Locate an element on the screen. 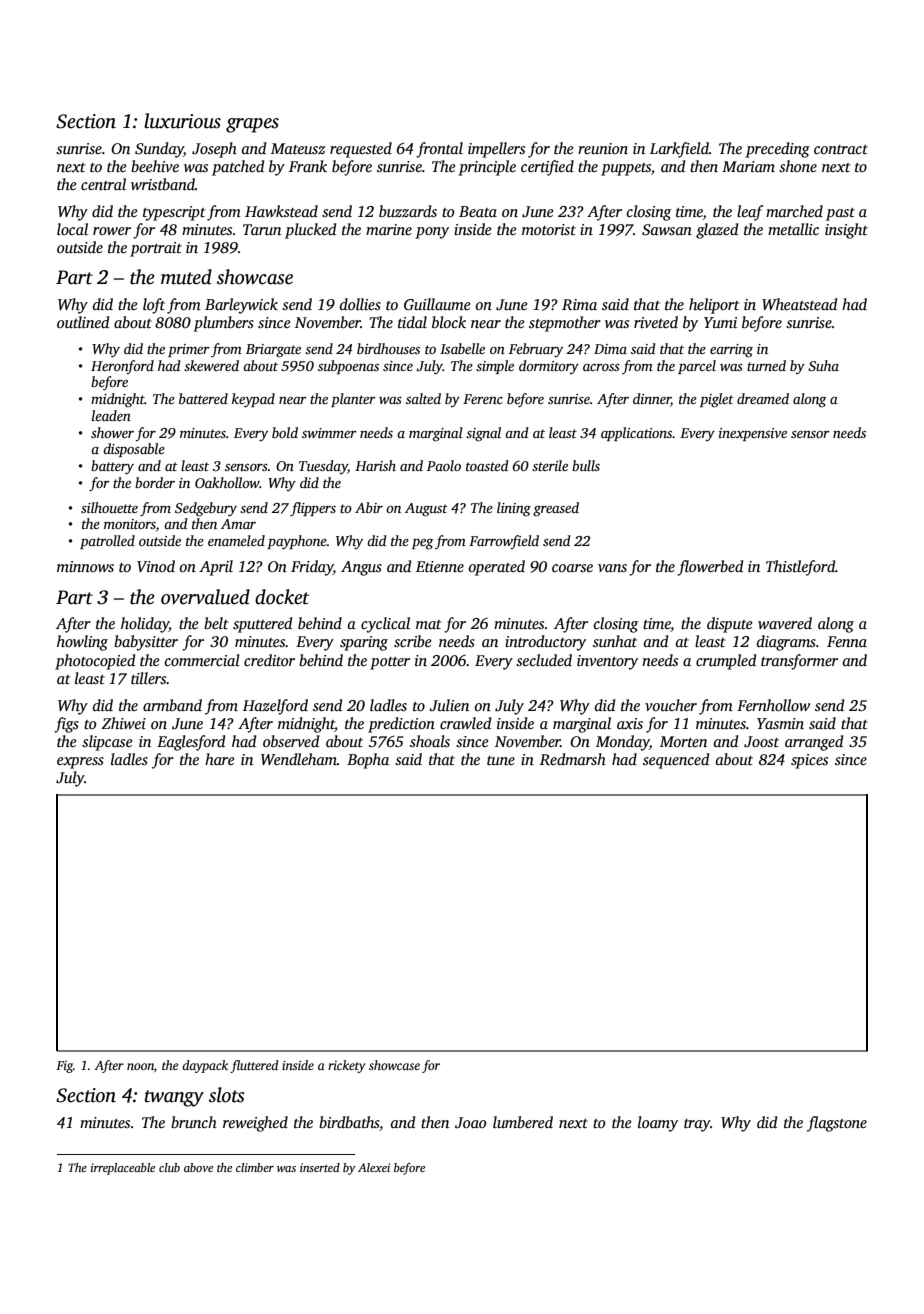 The image size is (924, 1314). outlined is located at coordinates (83, 322).
